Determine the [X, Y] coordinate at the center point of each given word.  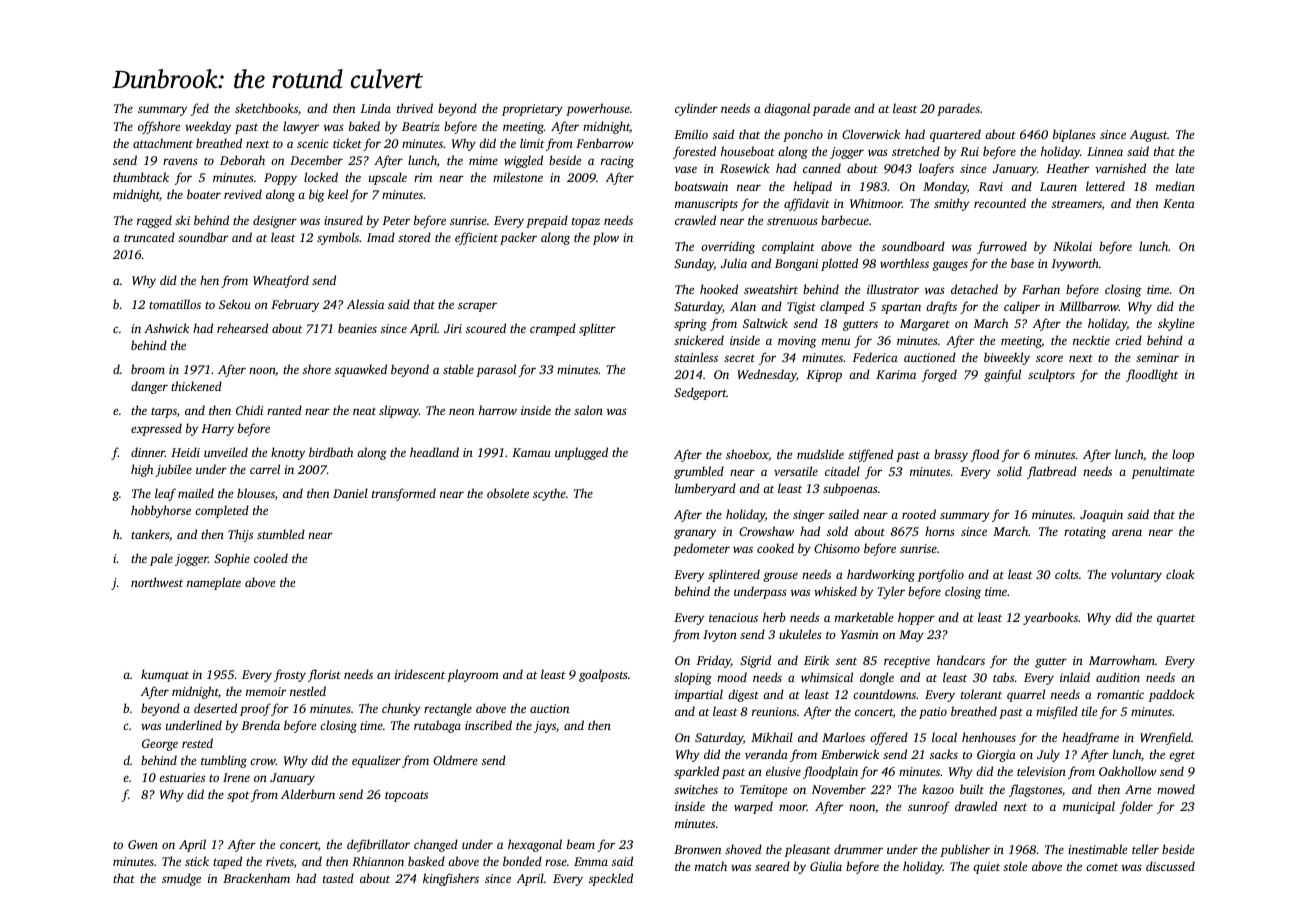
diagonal [787, 109]
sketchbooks [266, 108]
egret [1182, 756]
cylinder [696, 109]
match [711, 866]
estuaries [182, 777]
